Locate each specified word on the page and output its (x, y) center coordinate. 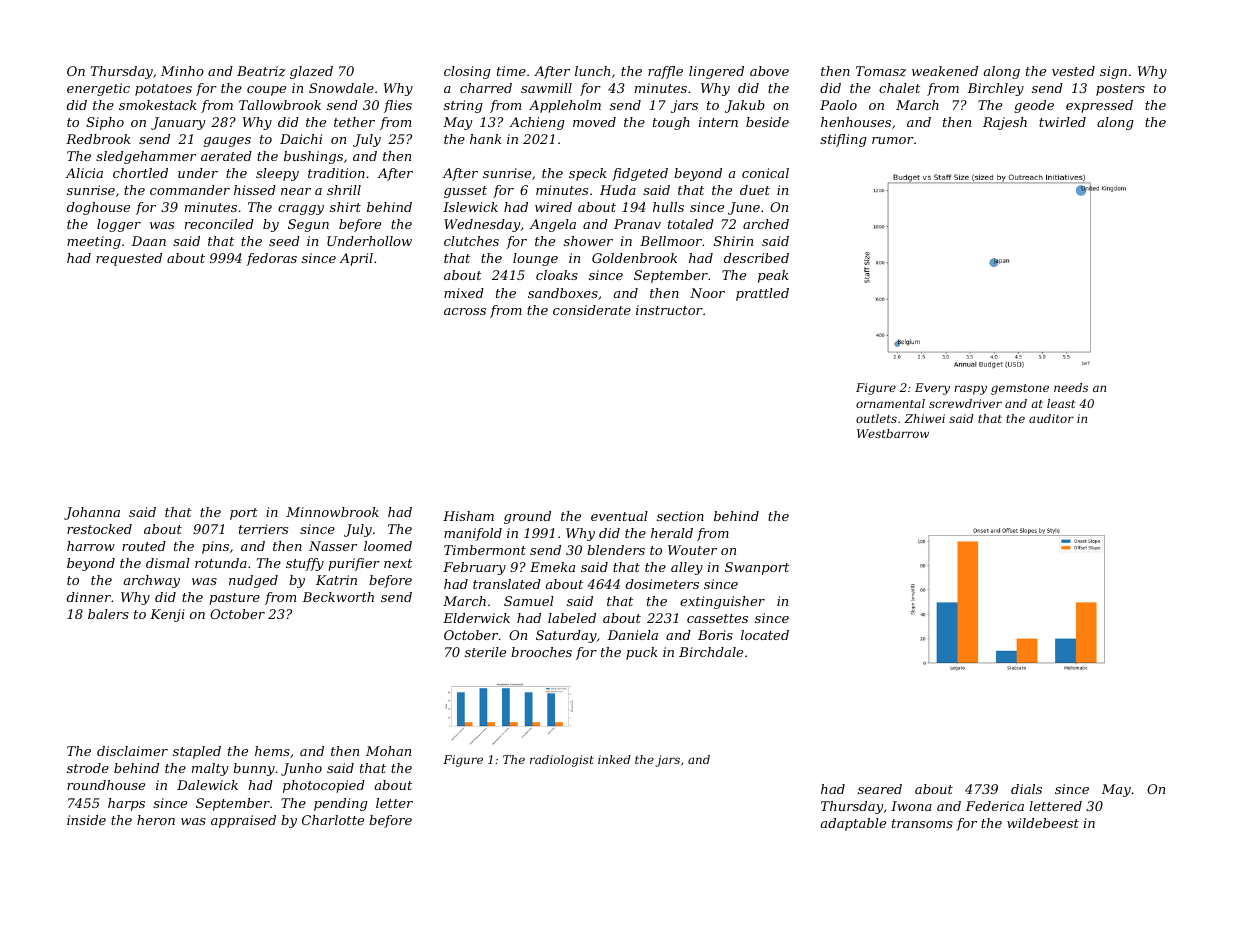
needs (1071, 387)
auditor (1051, 418)
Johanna (92, 513)
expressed (1099, 106)
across (465, 311)
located (765, 635)
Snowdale (341, 88)
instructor (669, 310)
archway (152, 581)
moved (594, 122)
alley (687, 568)
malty (210, 769)
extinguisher (722, 602)
